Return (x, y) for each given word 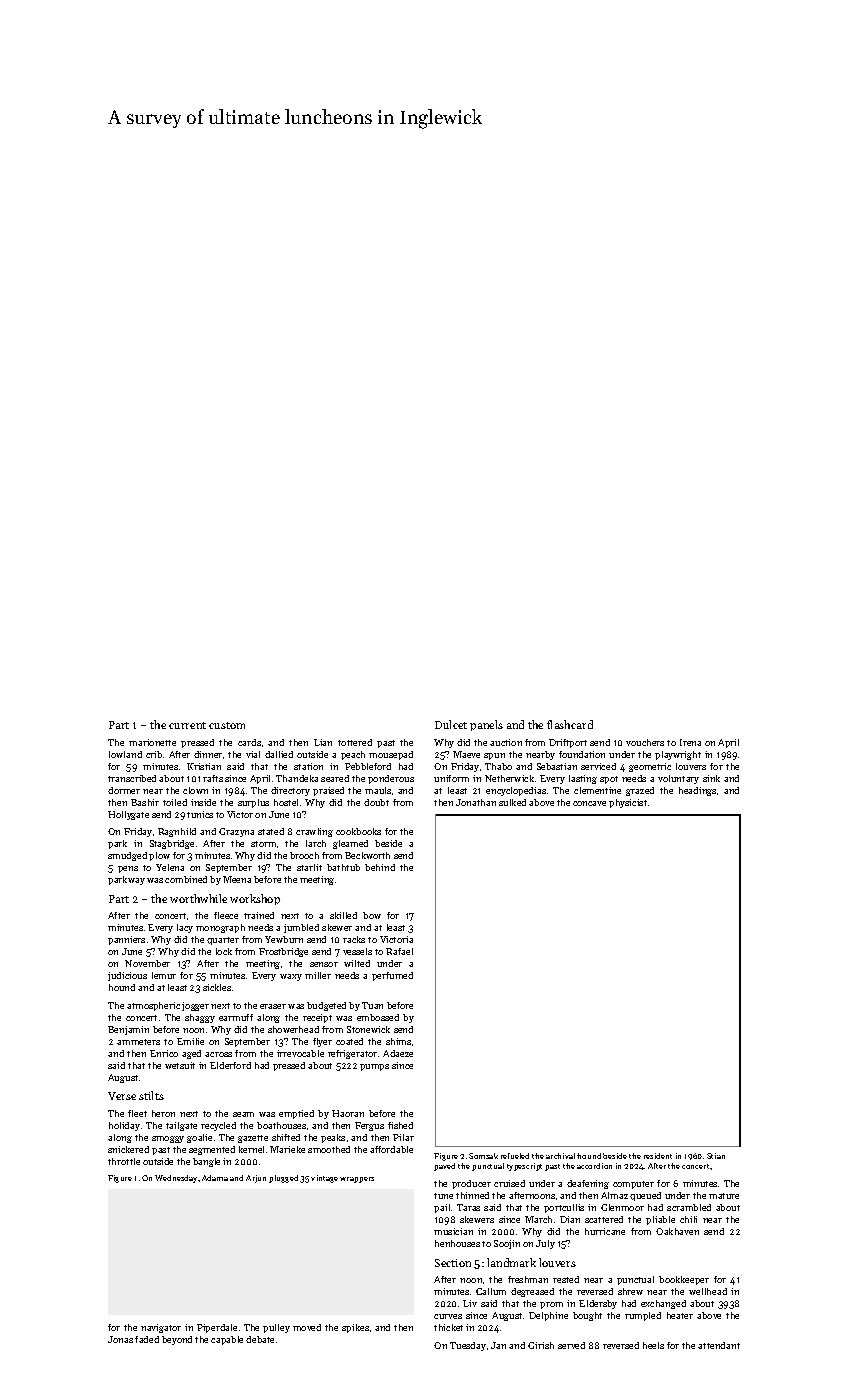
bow (372, 915)
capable (227, 1340)
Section (453, 1263)
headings (697, 791)
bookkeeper (684, 1280)
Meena (237, 879)
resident (658, 1156)
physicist (628, 803)
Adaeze (398, 1053)
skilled (343, 915)
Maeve (466, 754)
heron (163, 1113)
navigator (161, 1328)
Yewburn (284, 939)
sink (711, 778)
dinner (208, 754)
